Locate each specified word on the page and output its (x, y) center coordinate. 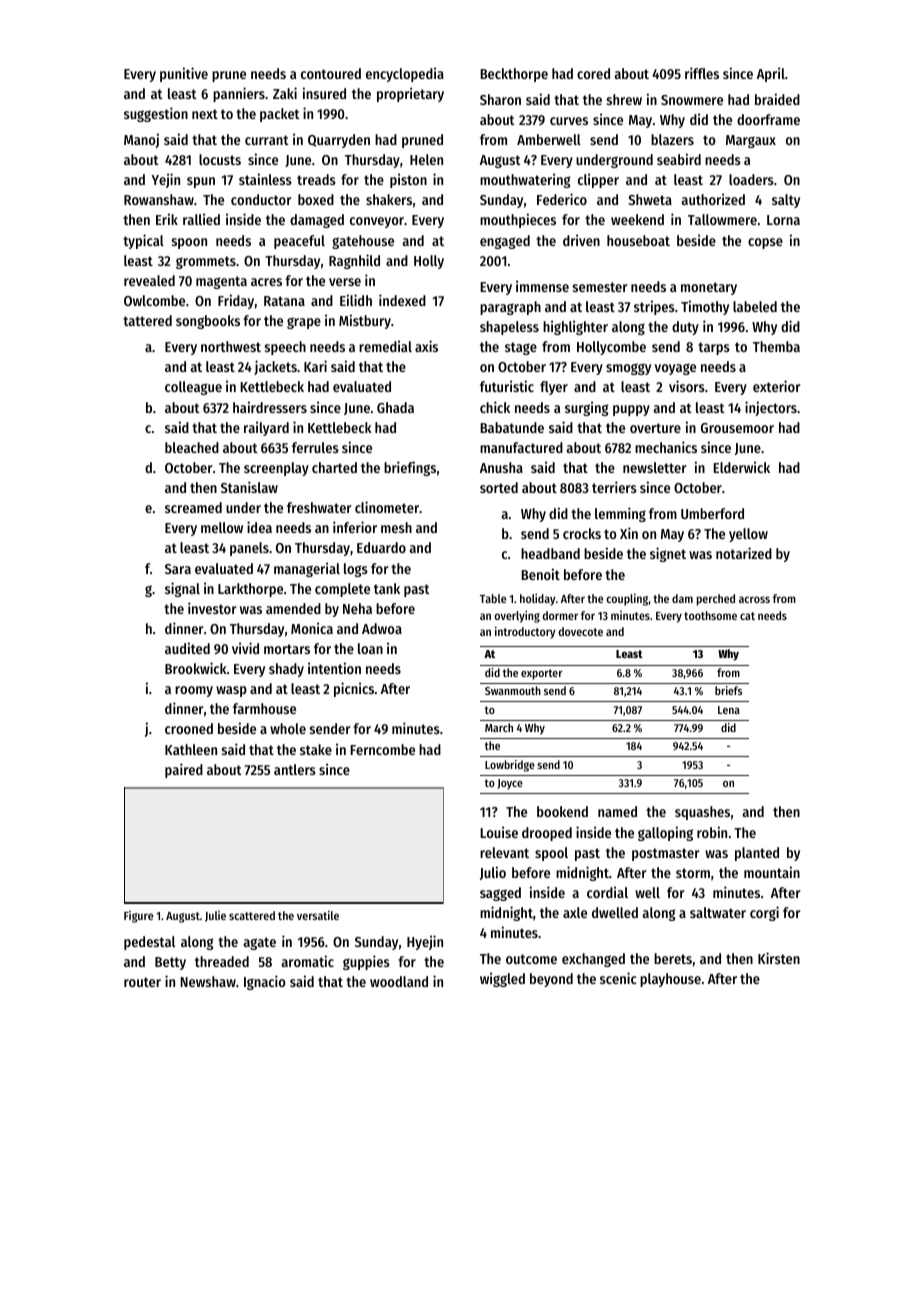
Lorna (783, 220)
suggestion (156, 114)
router (142, 982)
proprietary (410, 94)
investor (212, 608)
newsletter (654, 467)
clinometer (387, 507)
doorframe (768, 119)
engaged (505, 242)
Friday (236, 301)
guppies (366, 962)
